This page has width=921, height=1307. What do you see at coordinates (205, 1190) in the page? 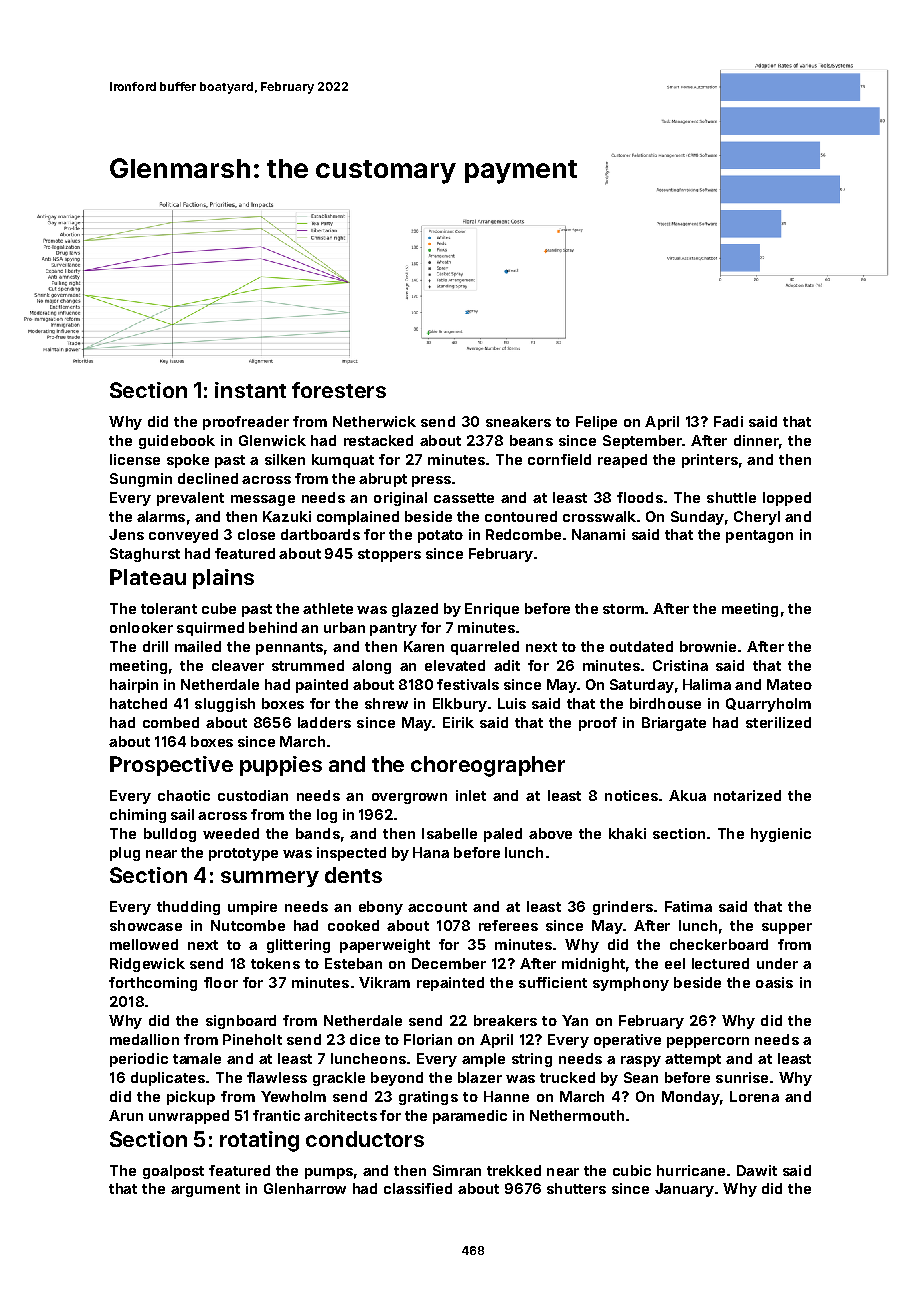
I see `argument` at bounding box center [205, 1190].
